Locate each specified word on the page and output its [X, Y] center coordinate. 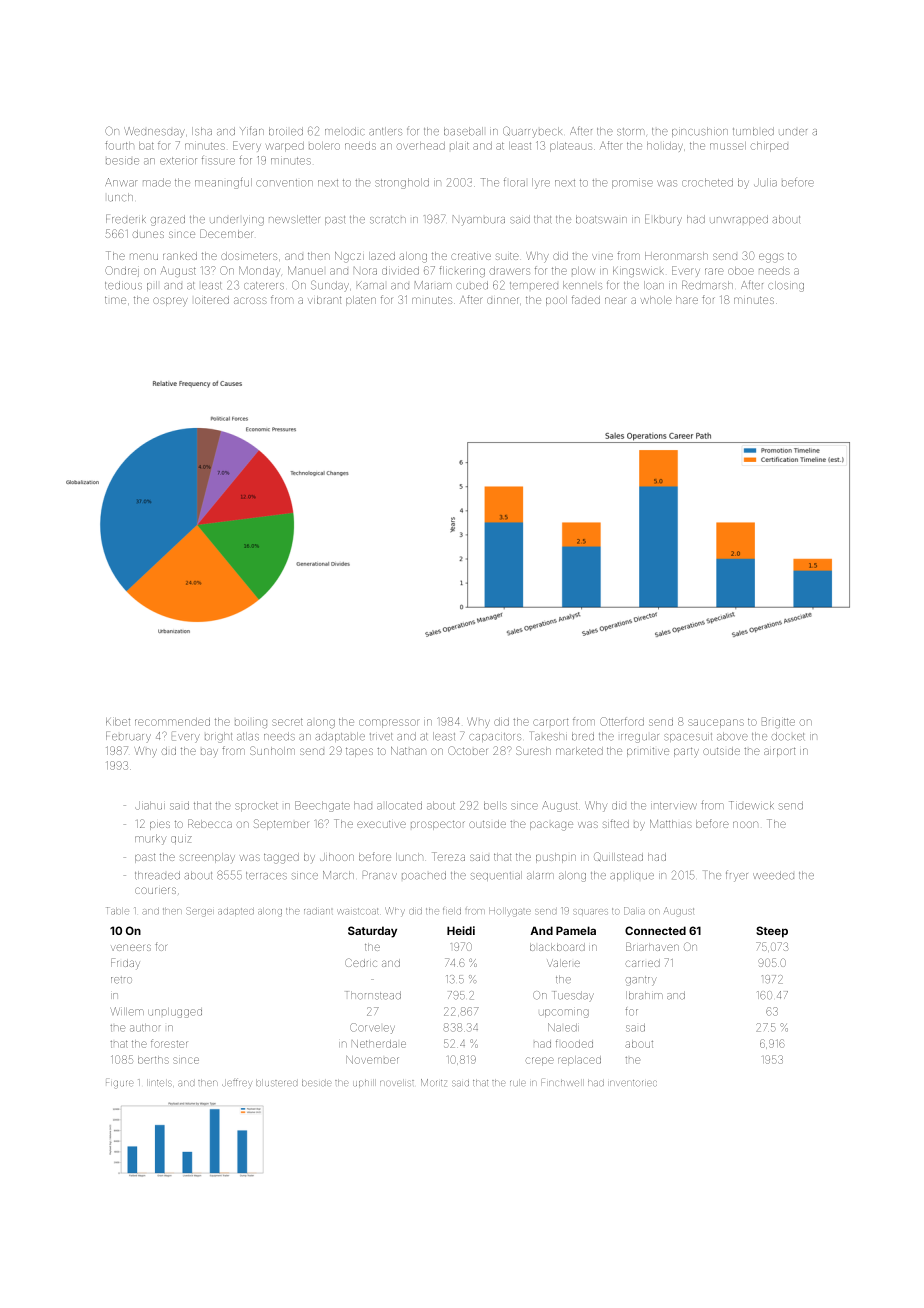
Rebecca [210, 823]
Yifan [252, 131]
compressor [388, 723]
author [145, 1028]
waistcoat [358, 911]
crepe [539, 1061]
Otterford [622, 721]
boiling [251, 723]
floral [514, 183]
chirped [769, 147]
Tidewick [751, 805]
